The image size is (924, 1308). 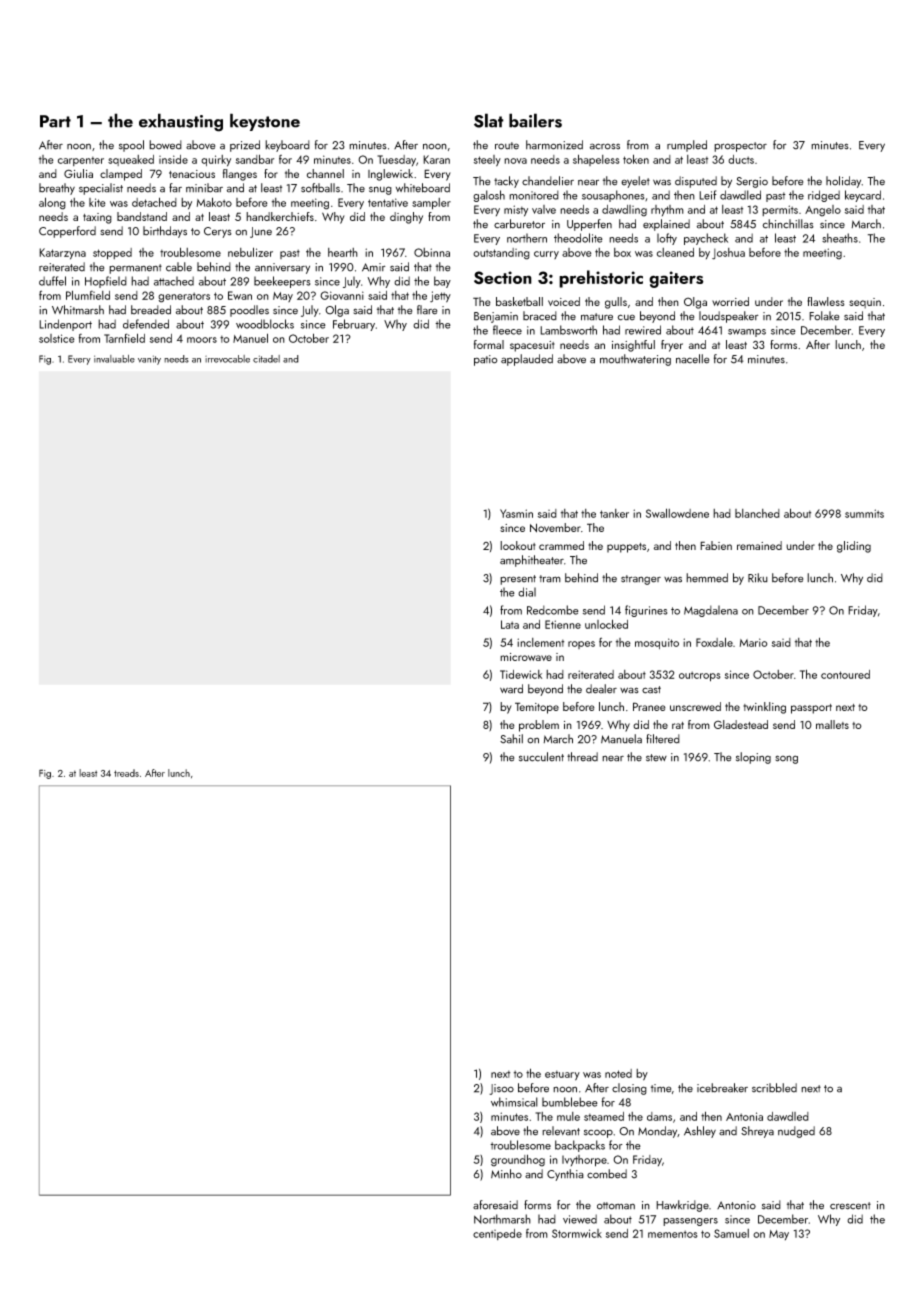 What do you see at coordinates (432, 252) in the document?
I see `Obinna` at bounding box center [432, 252].
